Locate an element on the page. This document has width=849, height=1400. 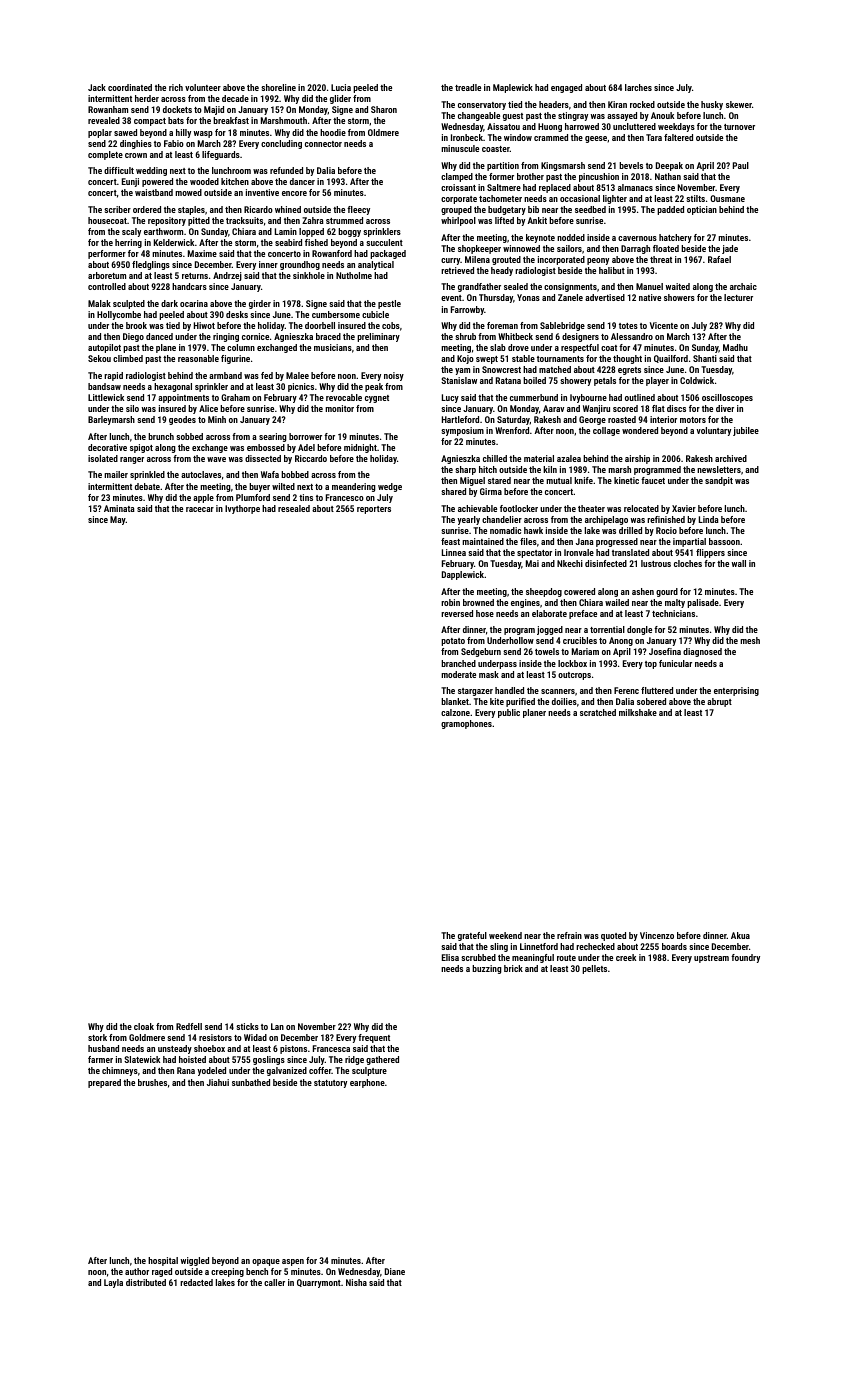
author is located at coordinates (137, 1271).
